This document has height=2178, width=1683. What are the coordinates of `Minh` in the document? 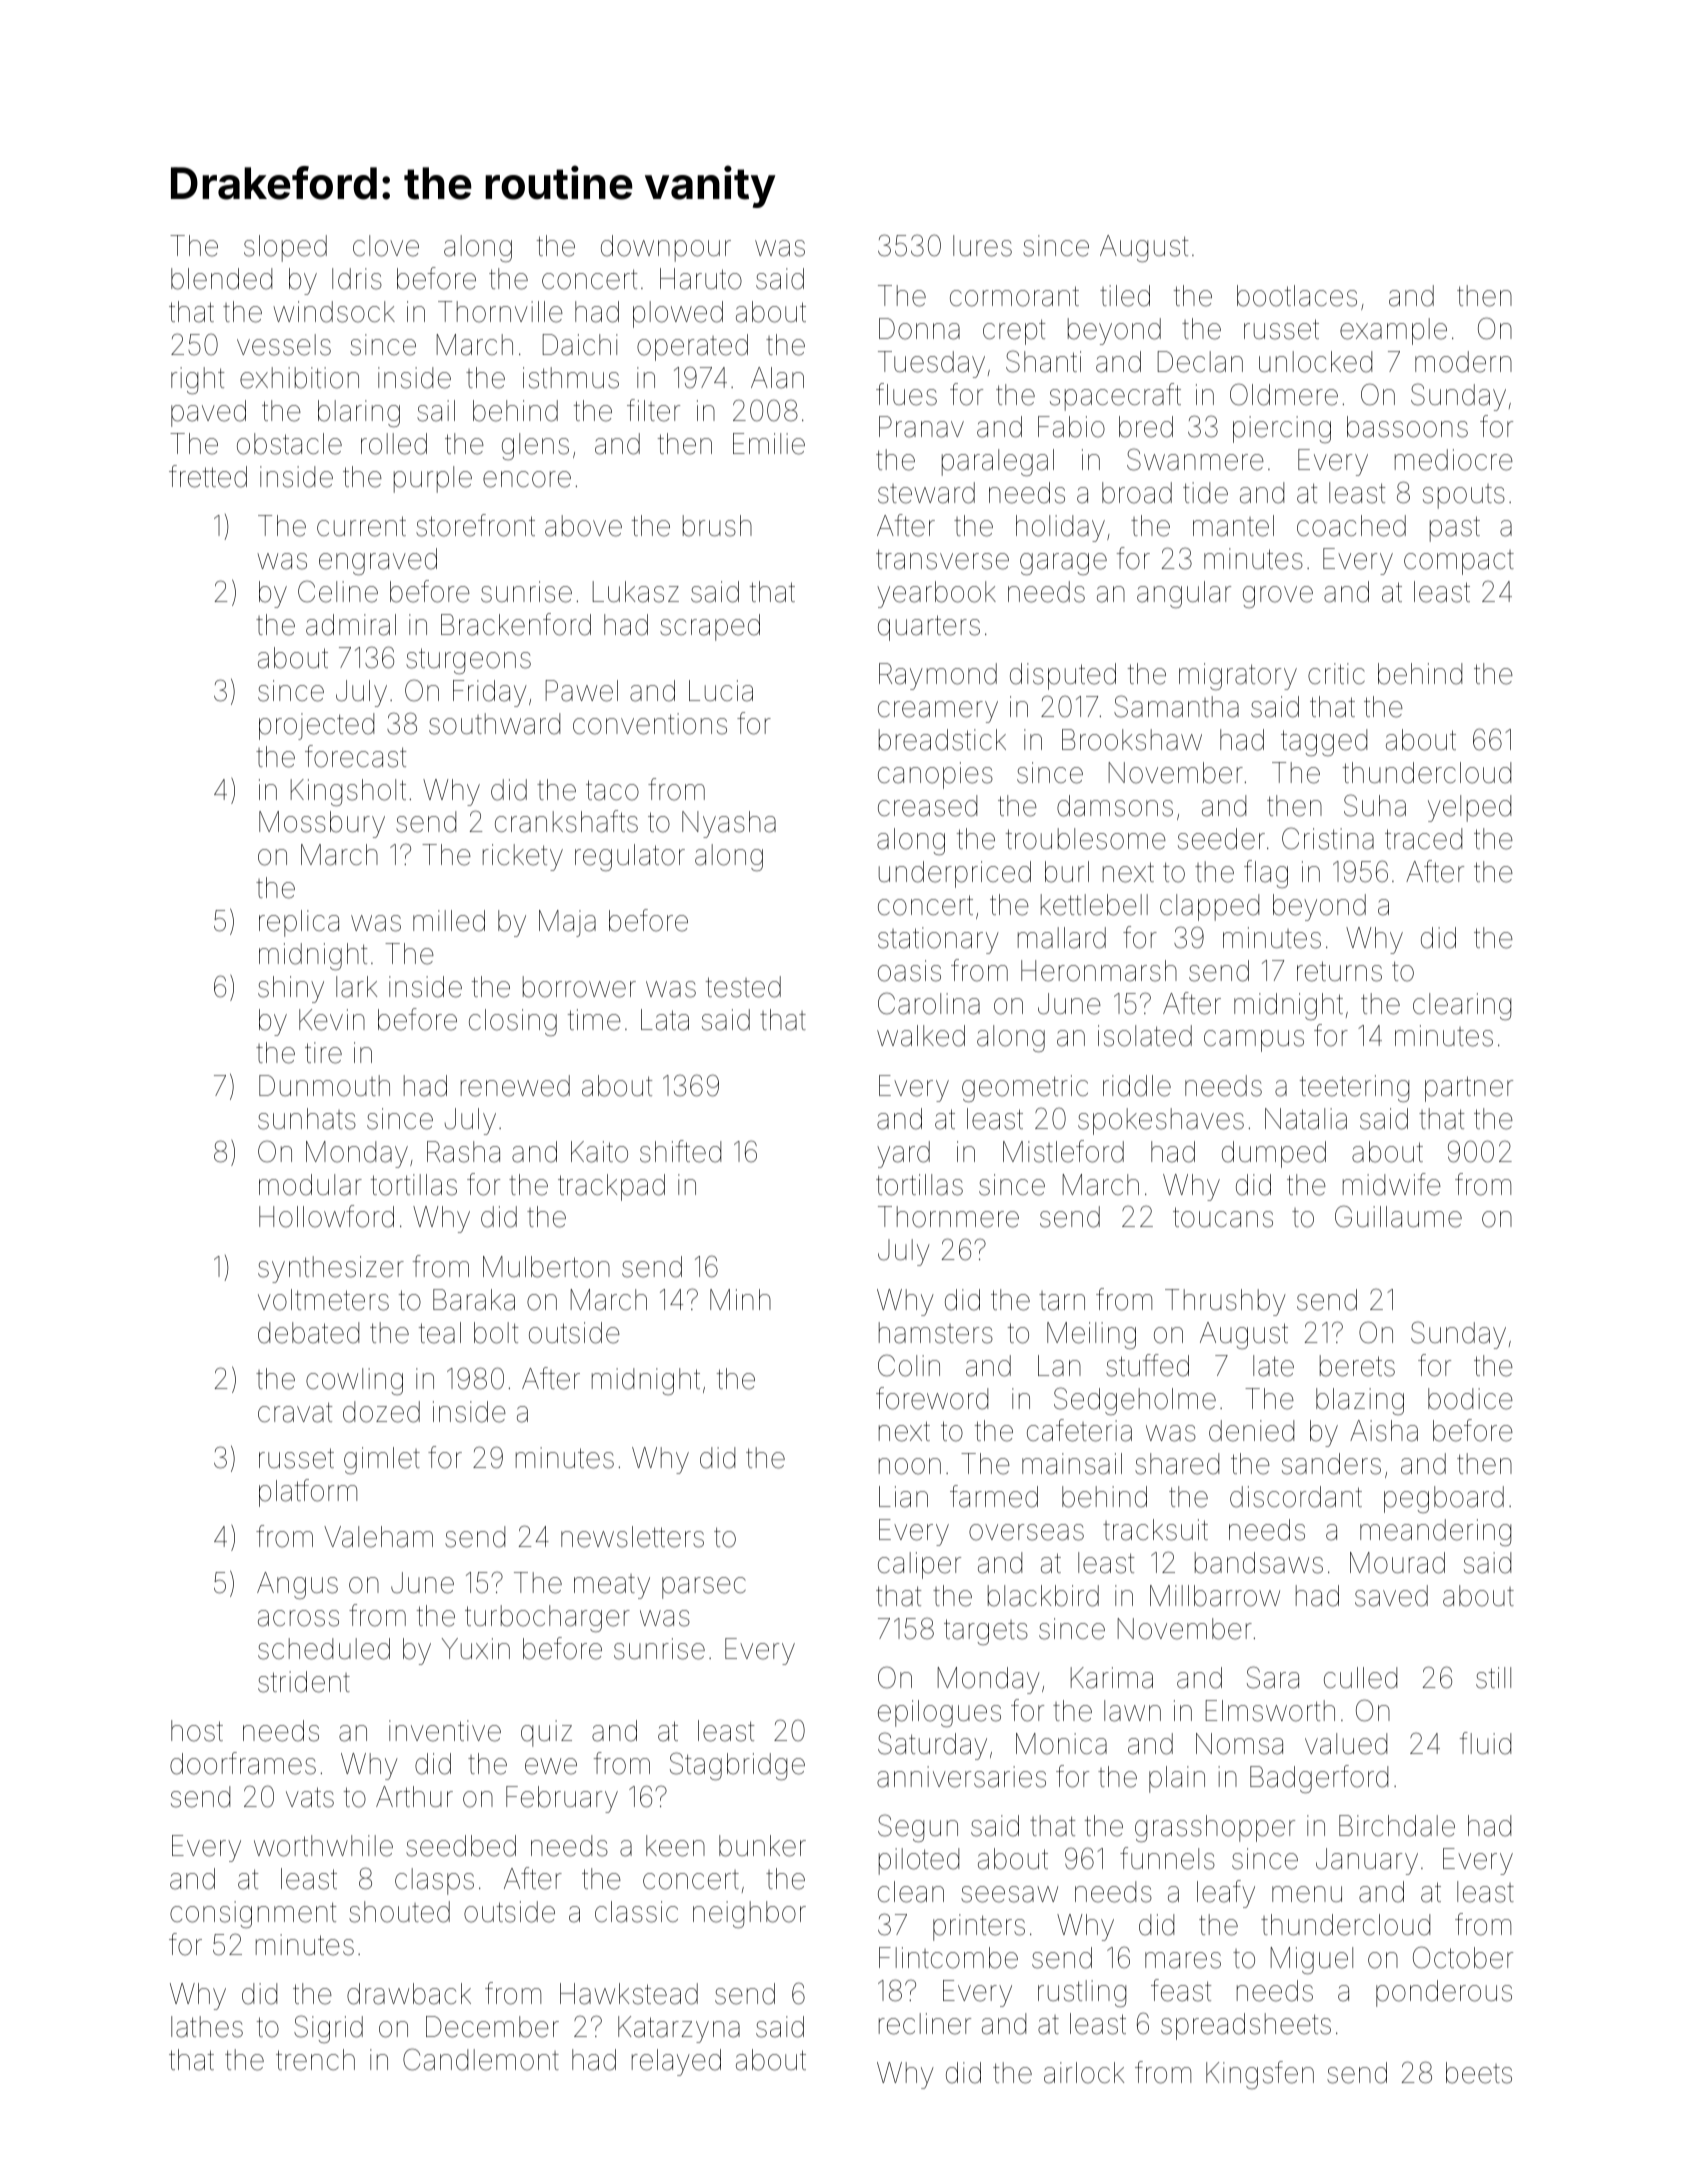 It's located at (740, 1299).
